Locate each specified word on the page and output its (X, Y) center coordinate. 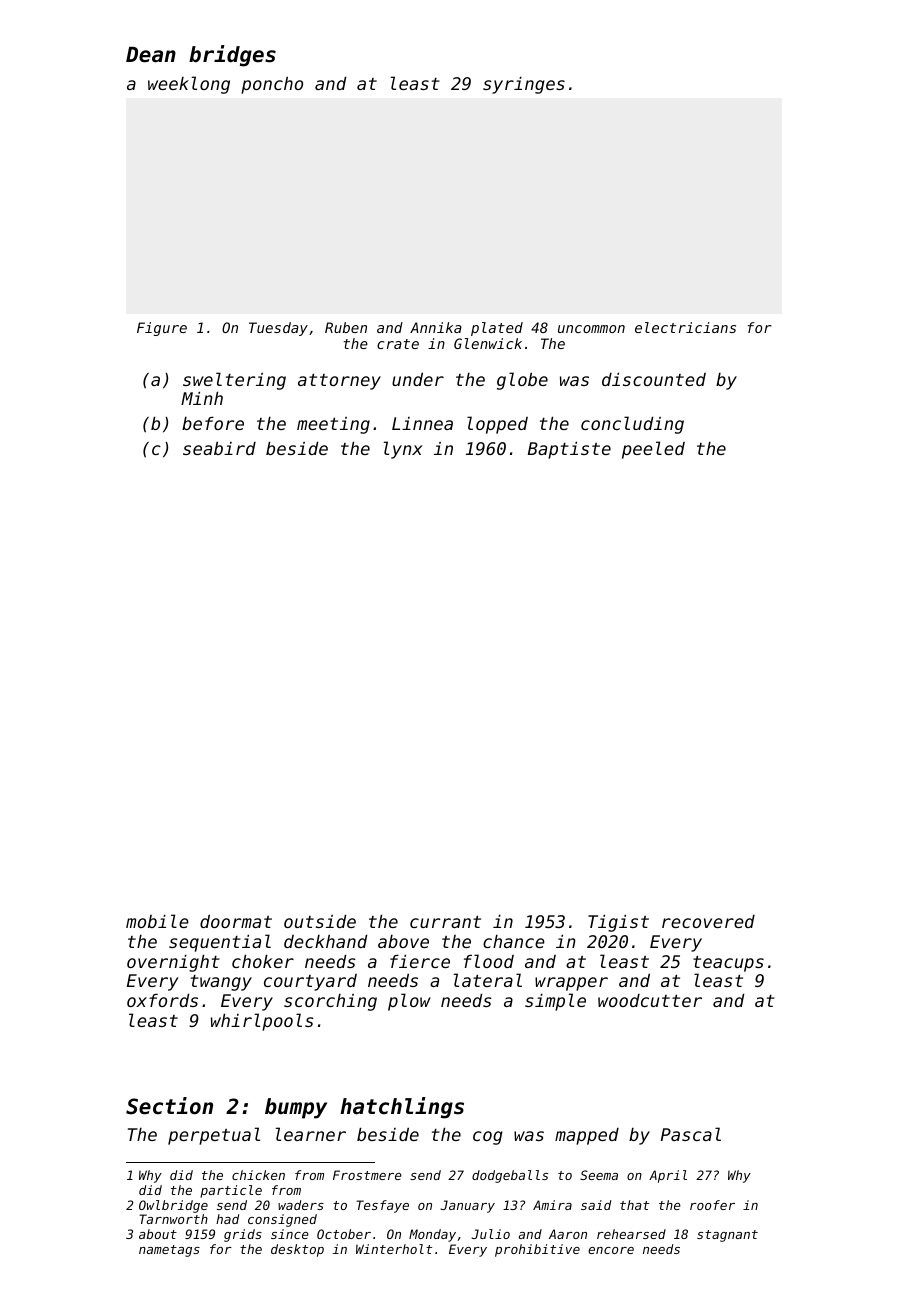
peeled (653, 450)
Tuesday (278, 329)
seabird (219, 448)
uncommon (591, 329)
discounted (654, 379)
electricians (685, 327)
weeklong (189, 85)
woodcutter (650, 1000)
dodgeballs (510, 1176)
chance (514, 941)
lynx (403, 450)
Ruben (346, 327)
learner (311, 1134)
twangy (221, 983)
